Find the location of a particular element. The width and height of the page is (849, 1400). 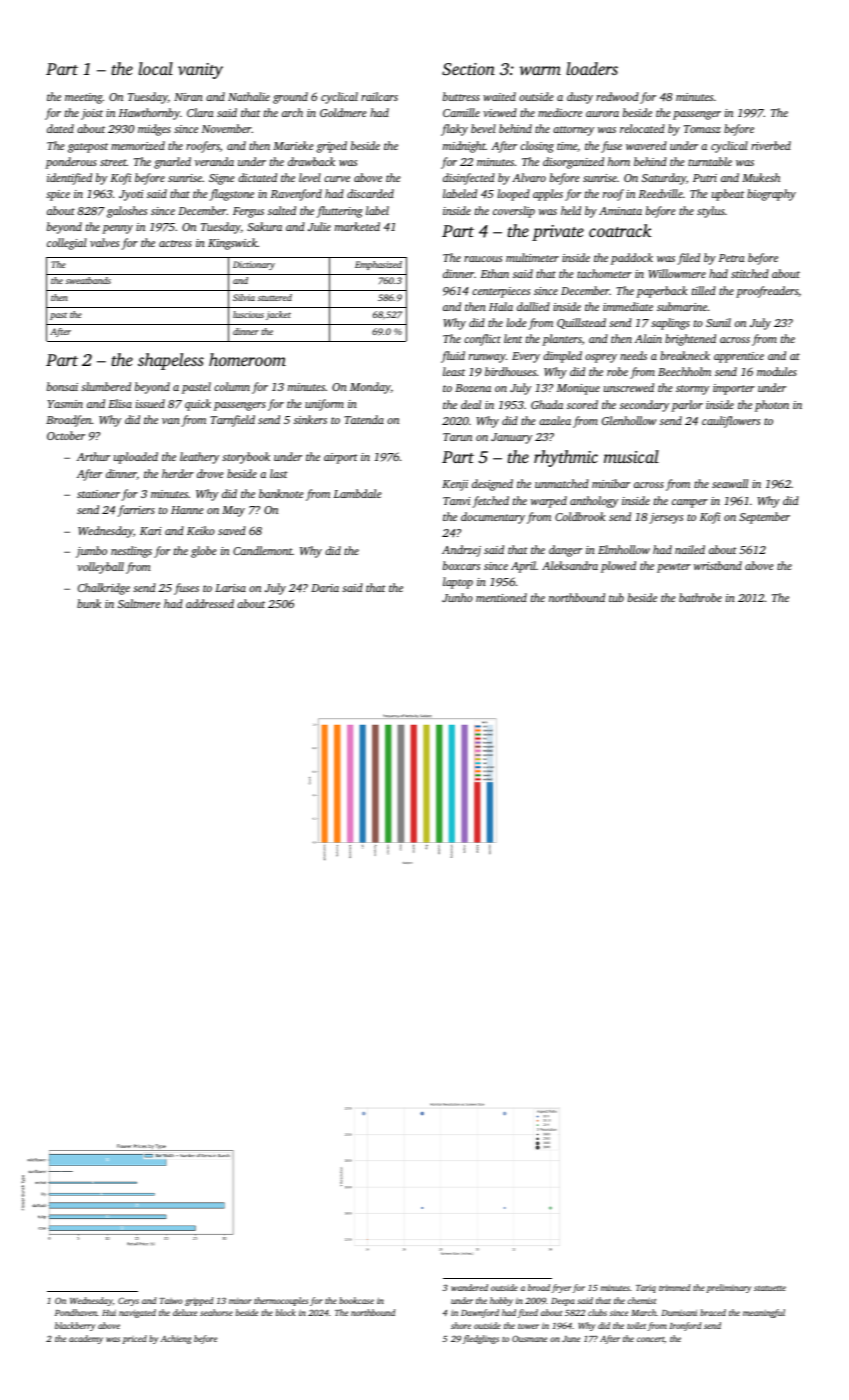

jerseys is located at coordinates (666, 518).
